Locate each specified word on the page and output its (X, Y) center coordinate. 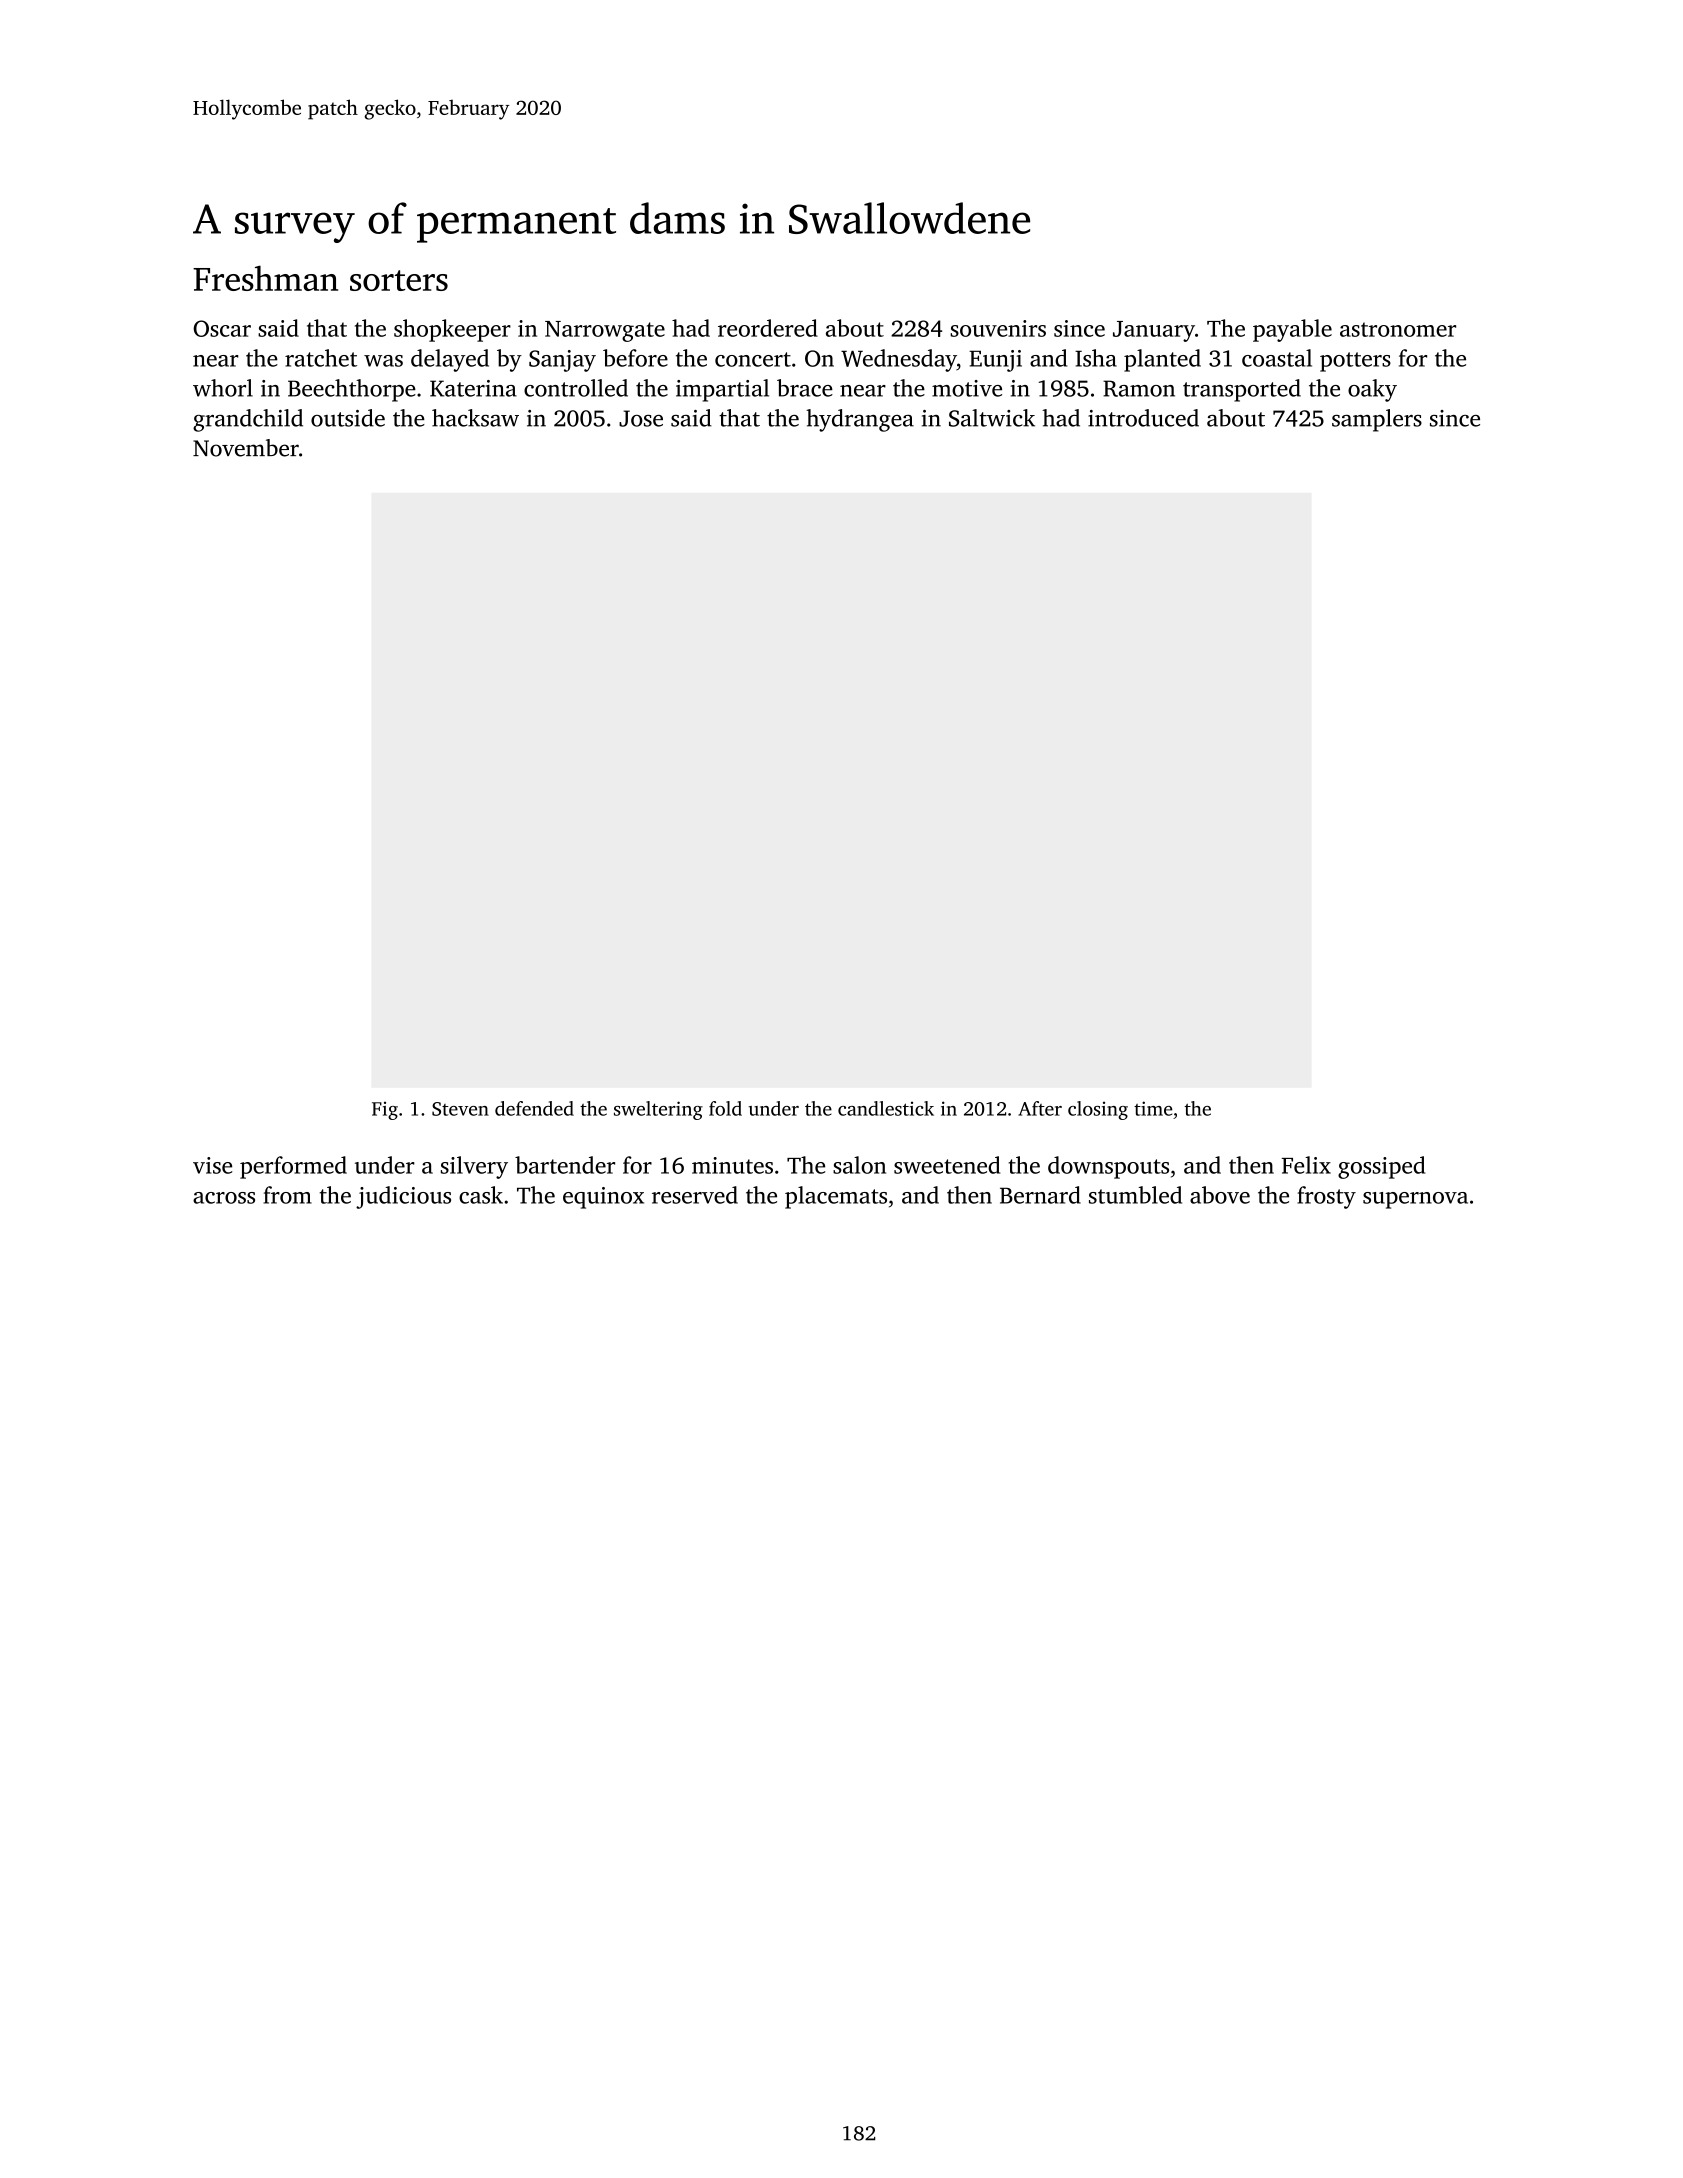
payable (1292, 330)
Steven (460, 1109)
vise (212, 1165)
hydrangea (860, 420)
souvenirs (998, 328)
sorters (399, 280)
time (1153, 1108)
